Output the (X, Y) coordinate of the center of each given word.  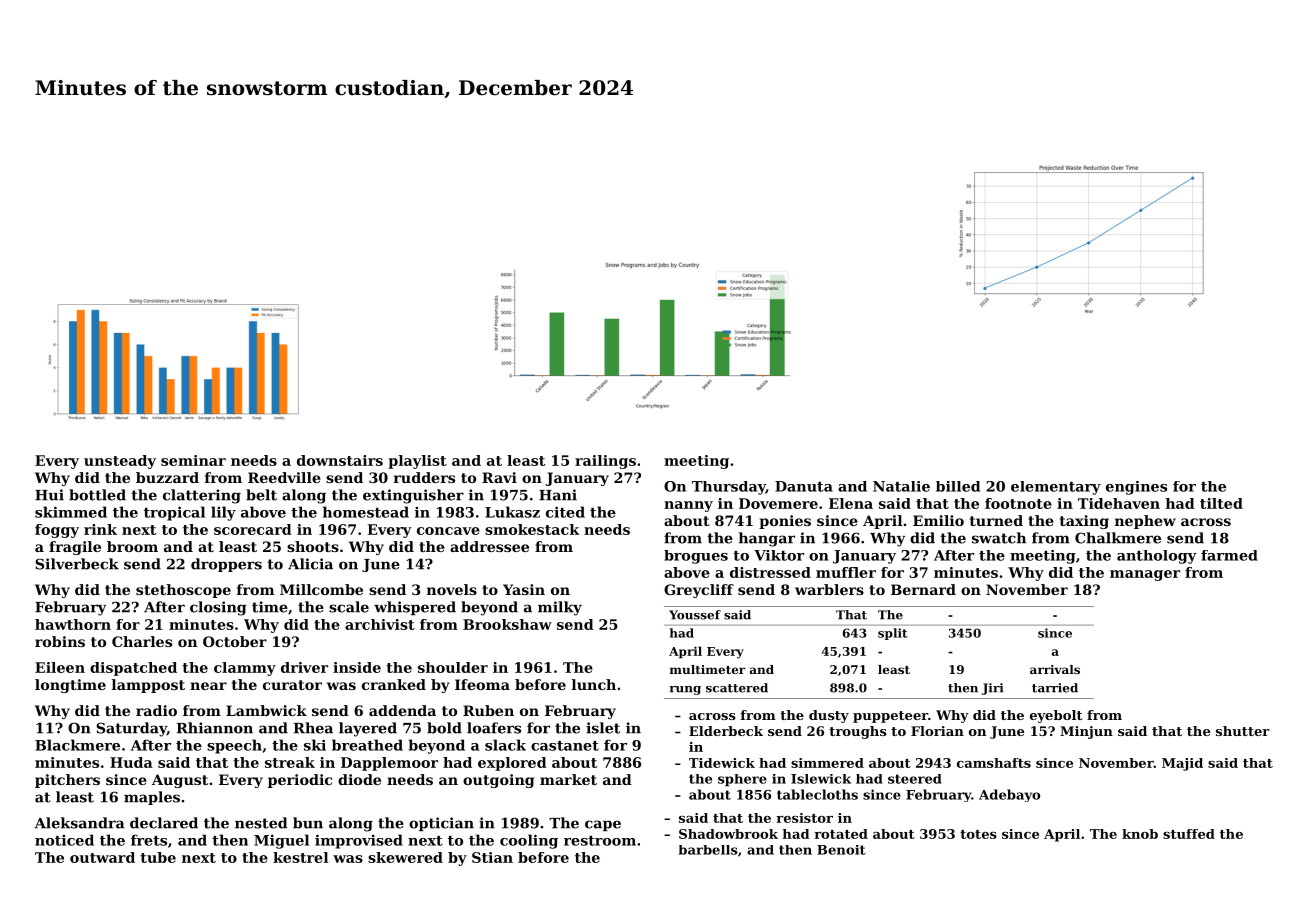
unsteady (120, 462)
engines (1136, 488)
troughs (858, 732)
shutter (1243, 731)
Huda (131, 762)
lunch (594, 684)
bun (308, 823)
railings (605, 462)
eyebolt (1056, 716)
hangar (767, 539)
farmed (1229, 555)
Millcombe (321, 589)
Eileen (60, 667)
